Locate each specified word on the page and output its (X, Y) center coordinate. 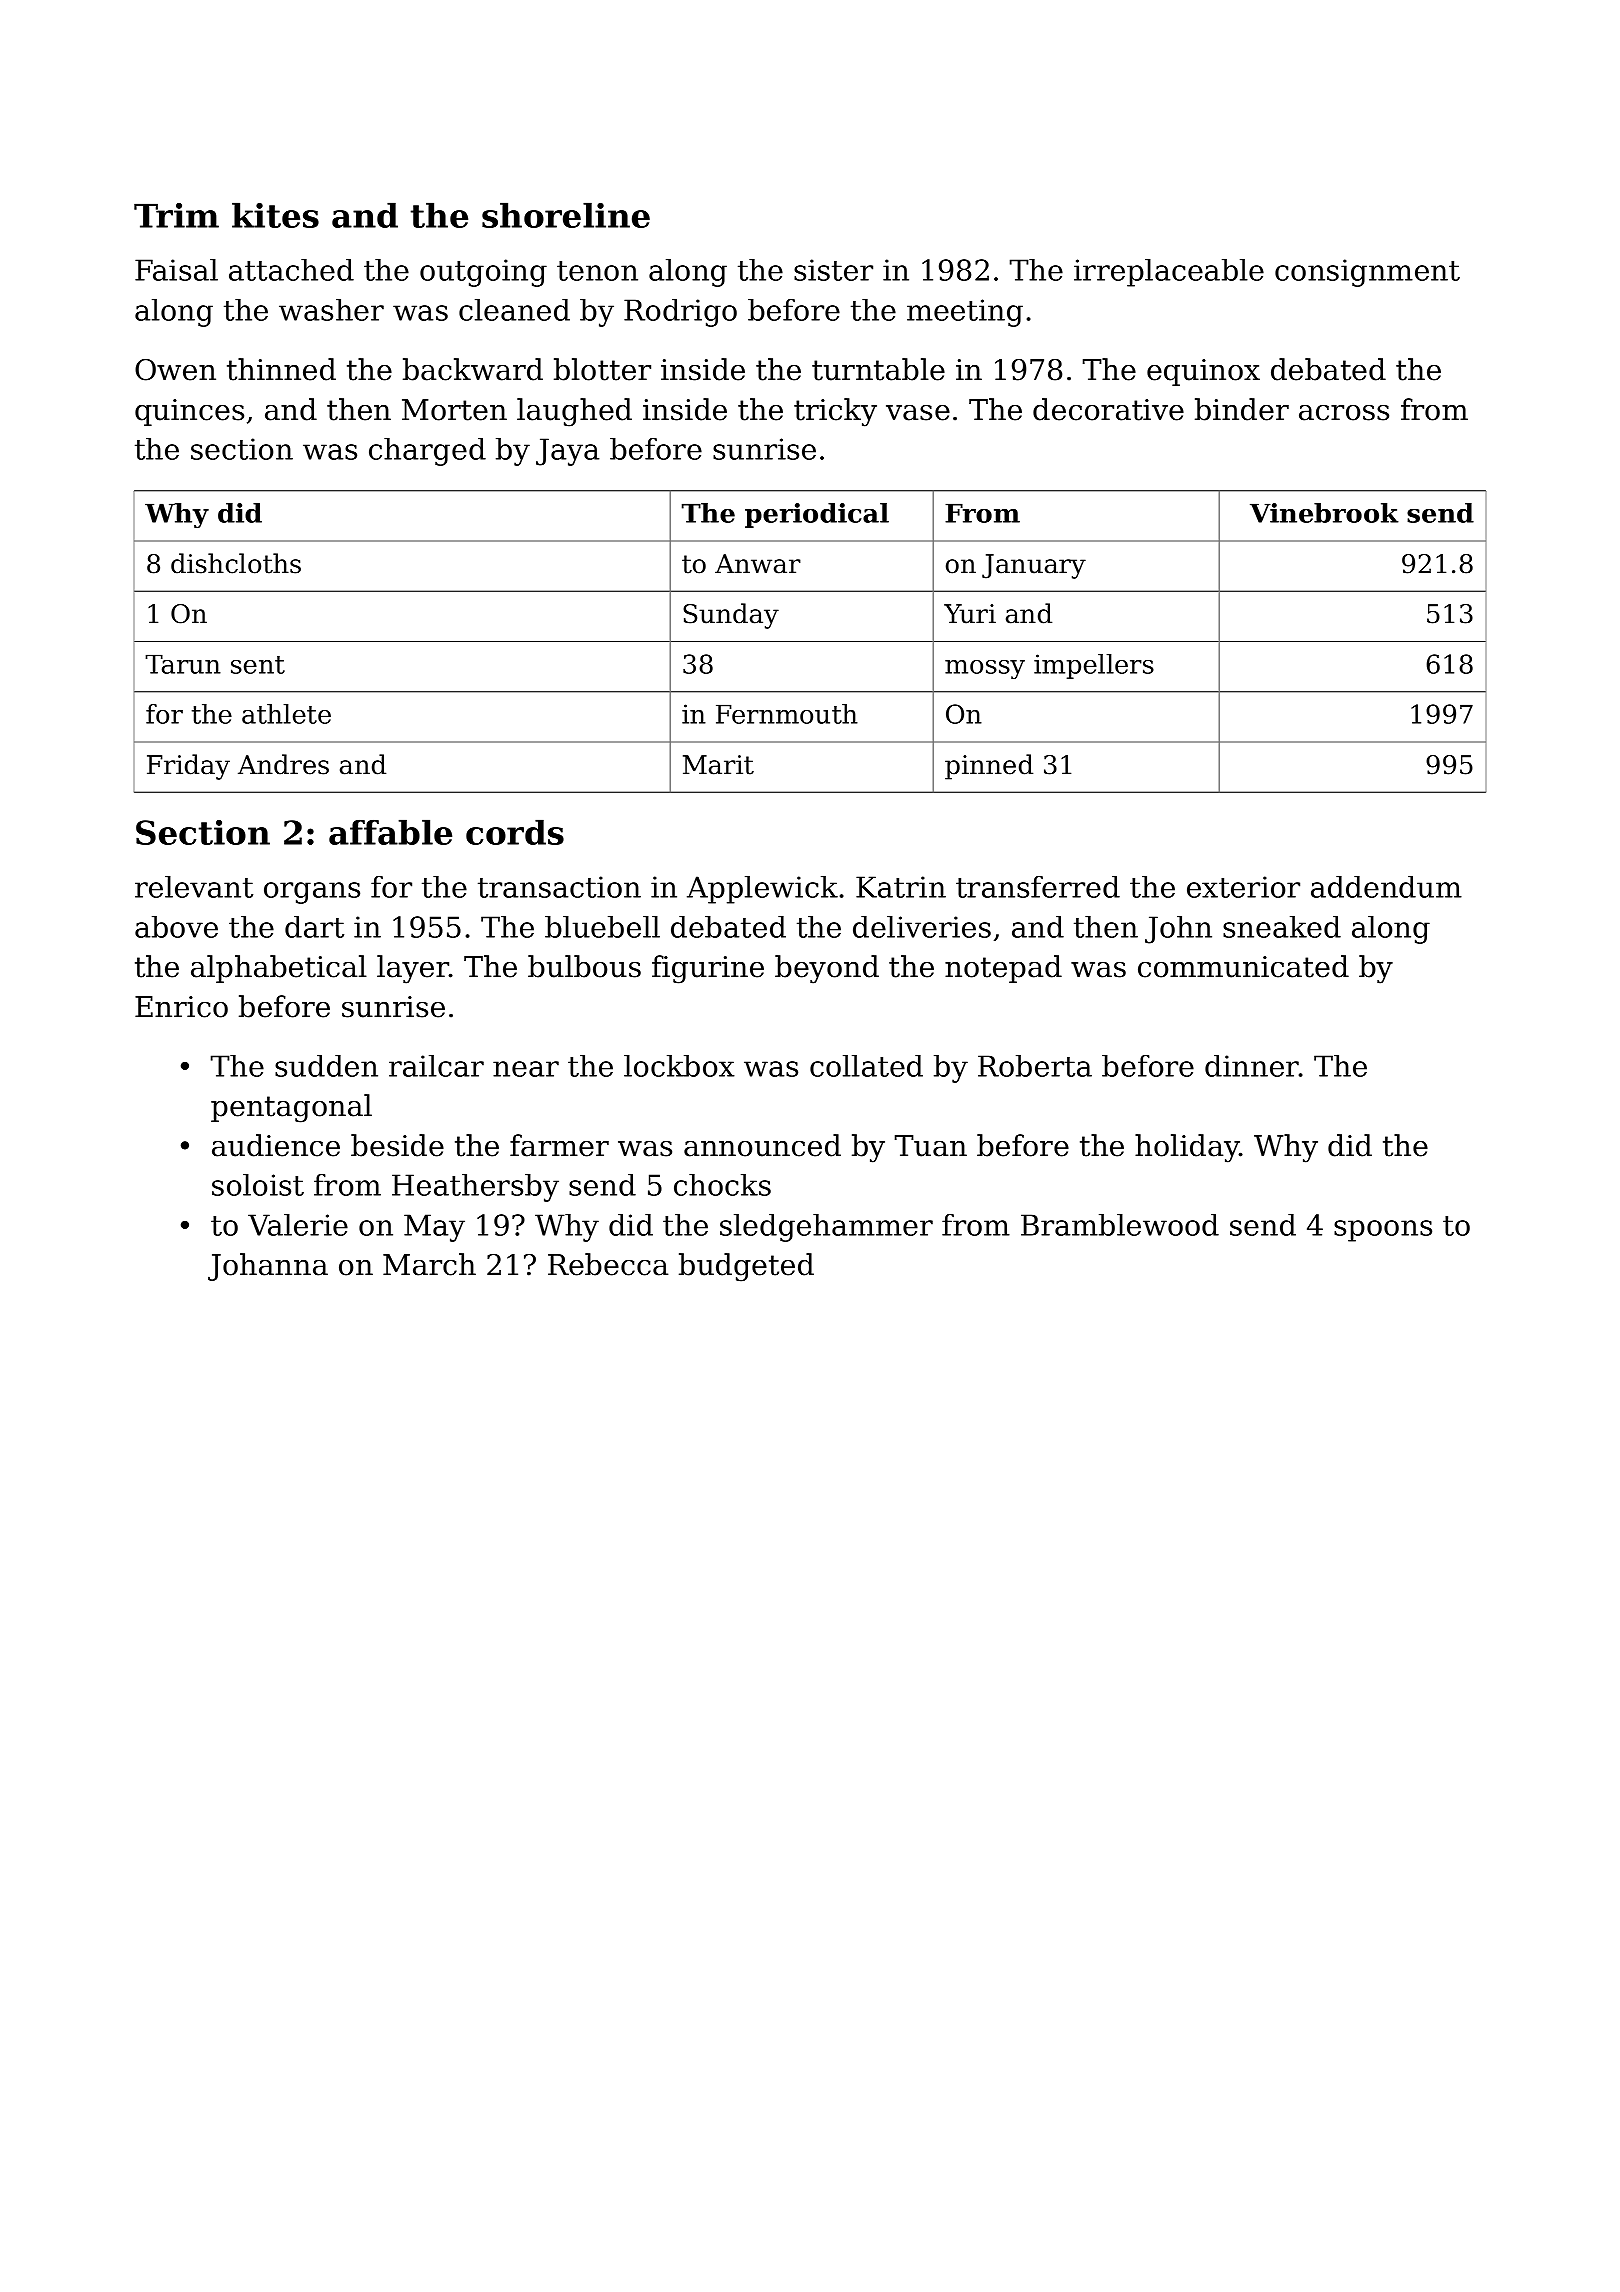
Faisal (176, 270)
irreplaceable (1169, 273)
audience (276, 1145)
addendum (1386, 887)
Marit (718, 765)
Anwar (758, 564)
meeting (965, 313)
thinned (281, 369)
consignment (1367, 273)
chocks (722, 1185)
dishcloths (236, 563)
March (429, 1264)
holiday (1187, 1148)
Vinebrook (1324, 513)
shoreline (566, 215)
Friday (188, 767)
